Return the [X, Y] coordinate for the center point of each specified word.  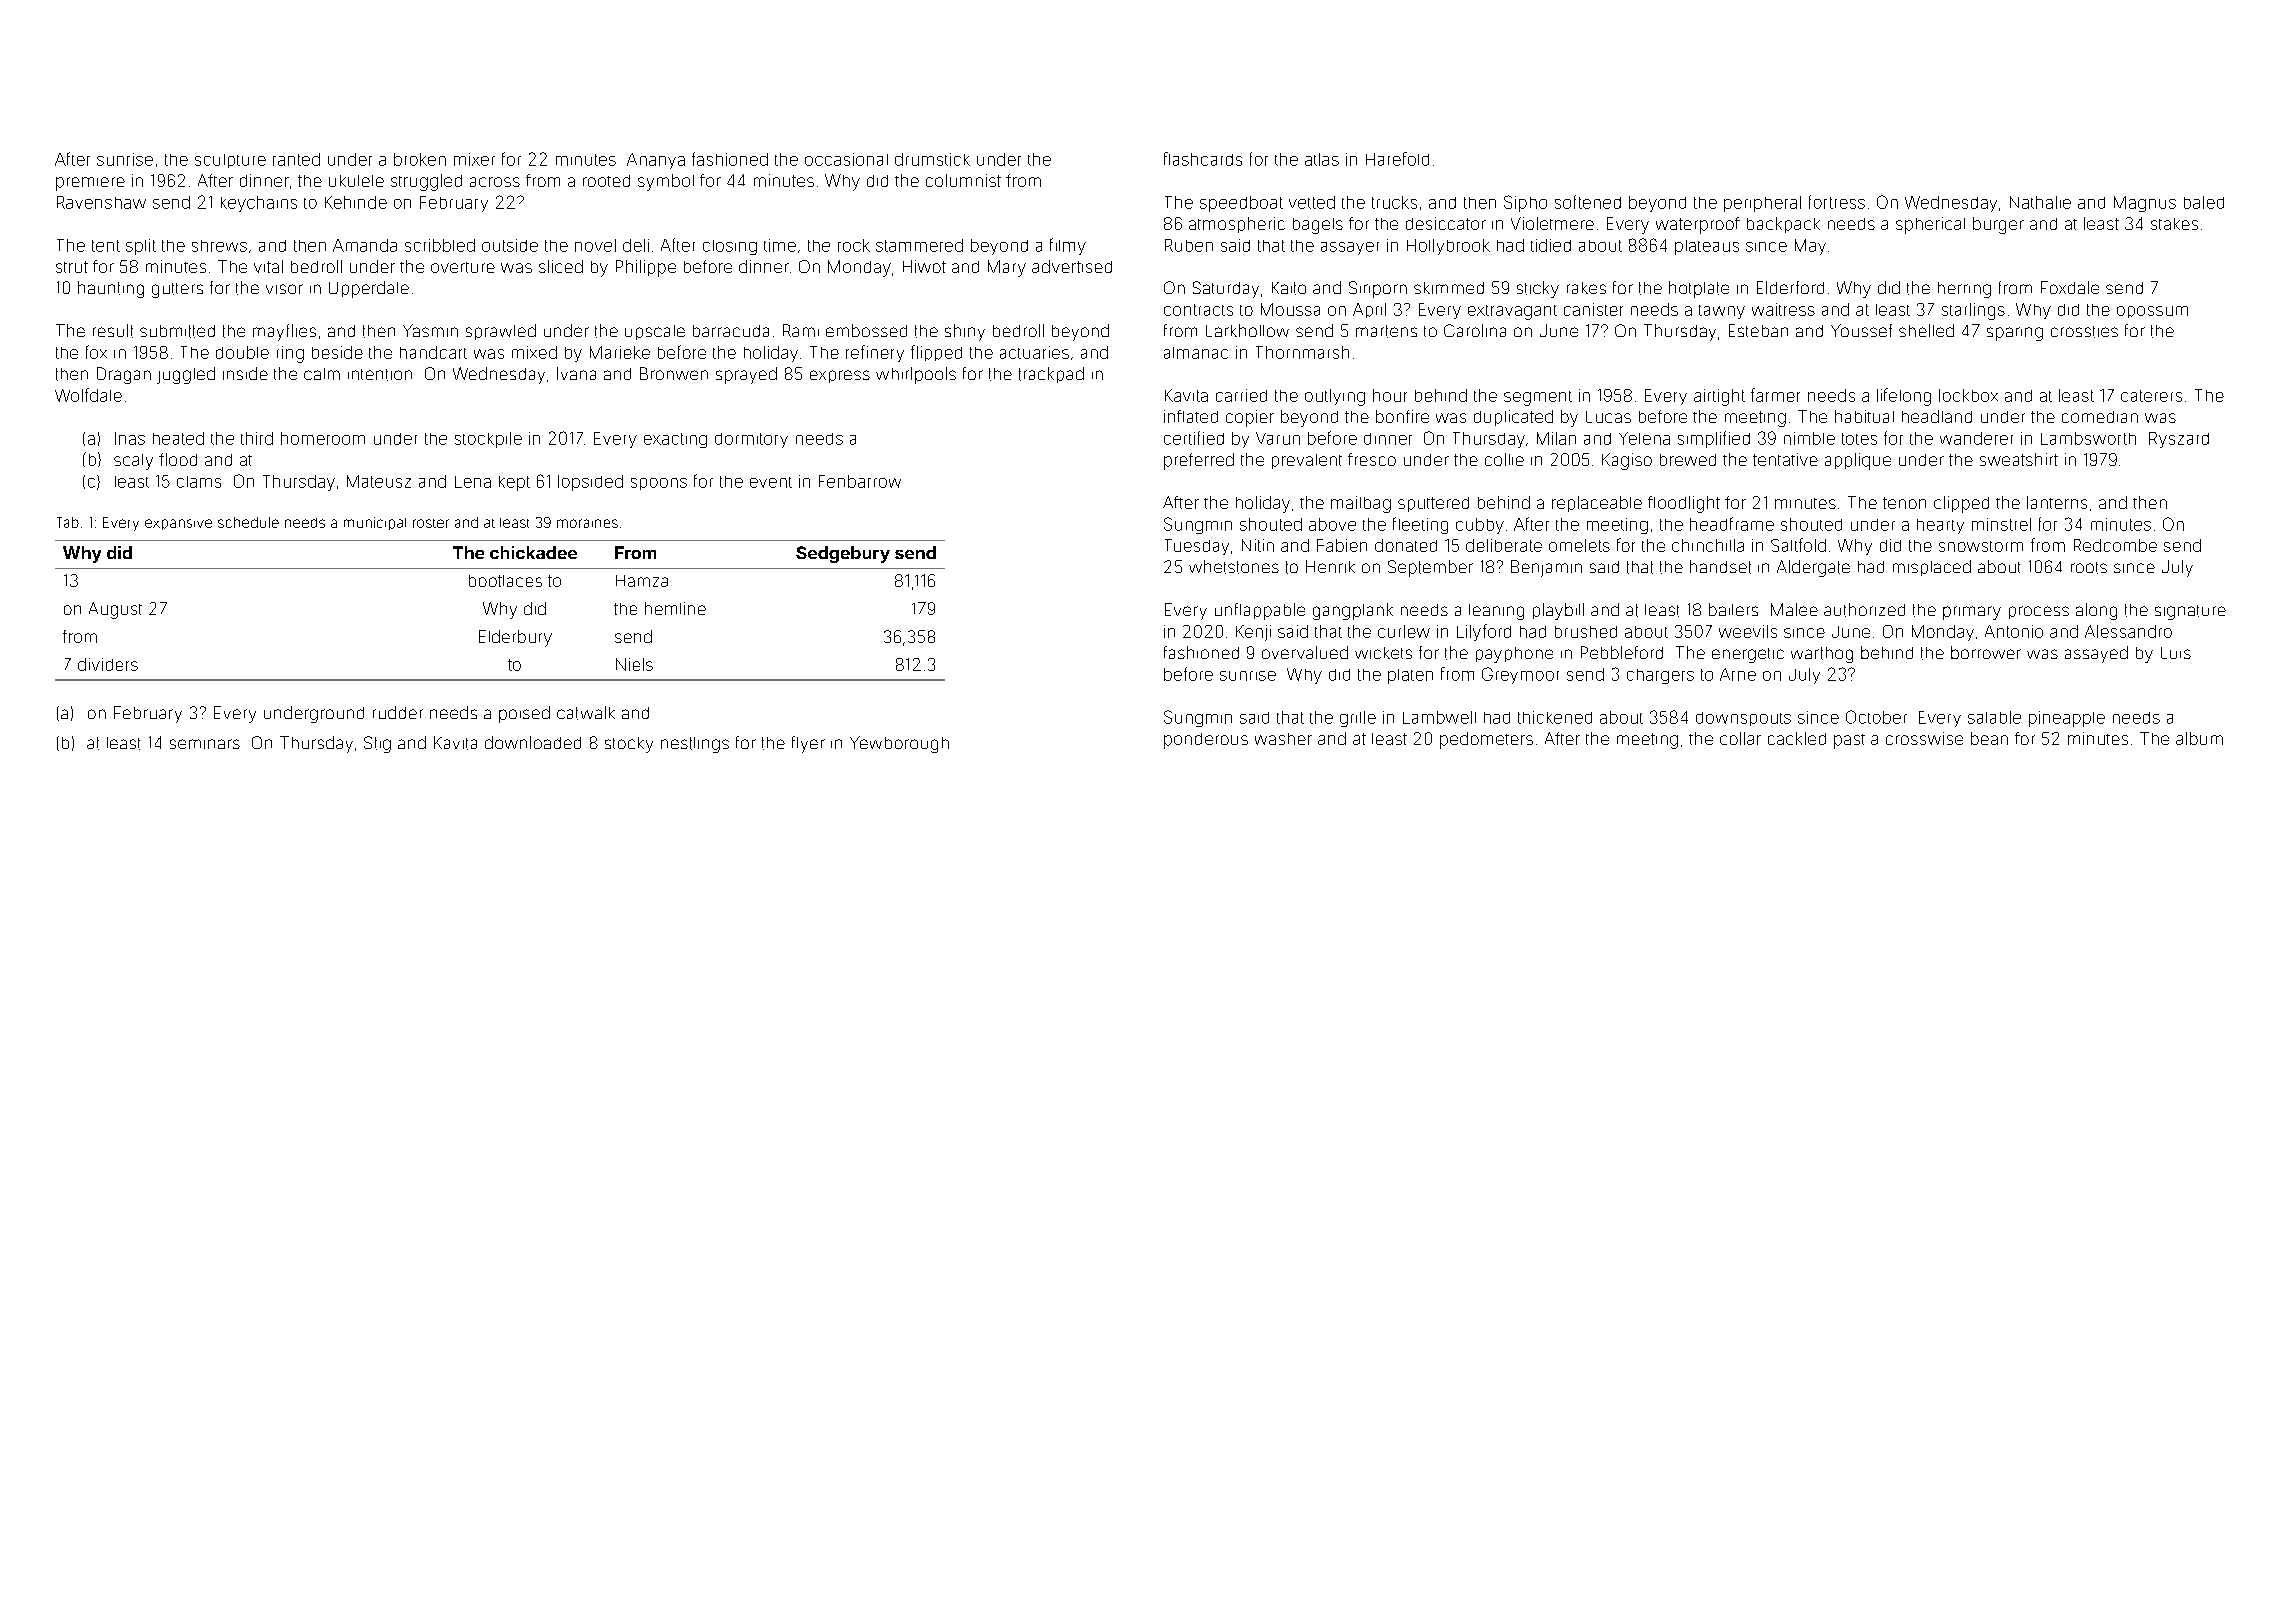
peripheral [1762, 204]
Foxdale [2070, 287]
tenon [1904, 503]
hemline [675, 608]
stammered [919, 245]
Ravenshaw [101, 202]
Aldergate [1813, 568]
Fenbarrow [860, 481]
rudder [398, 712]
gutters [177, 290]
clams [199, 482]
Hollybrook [1448, 247]
